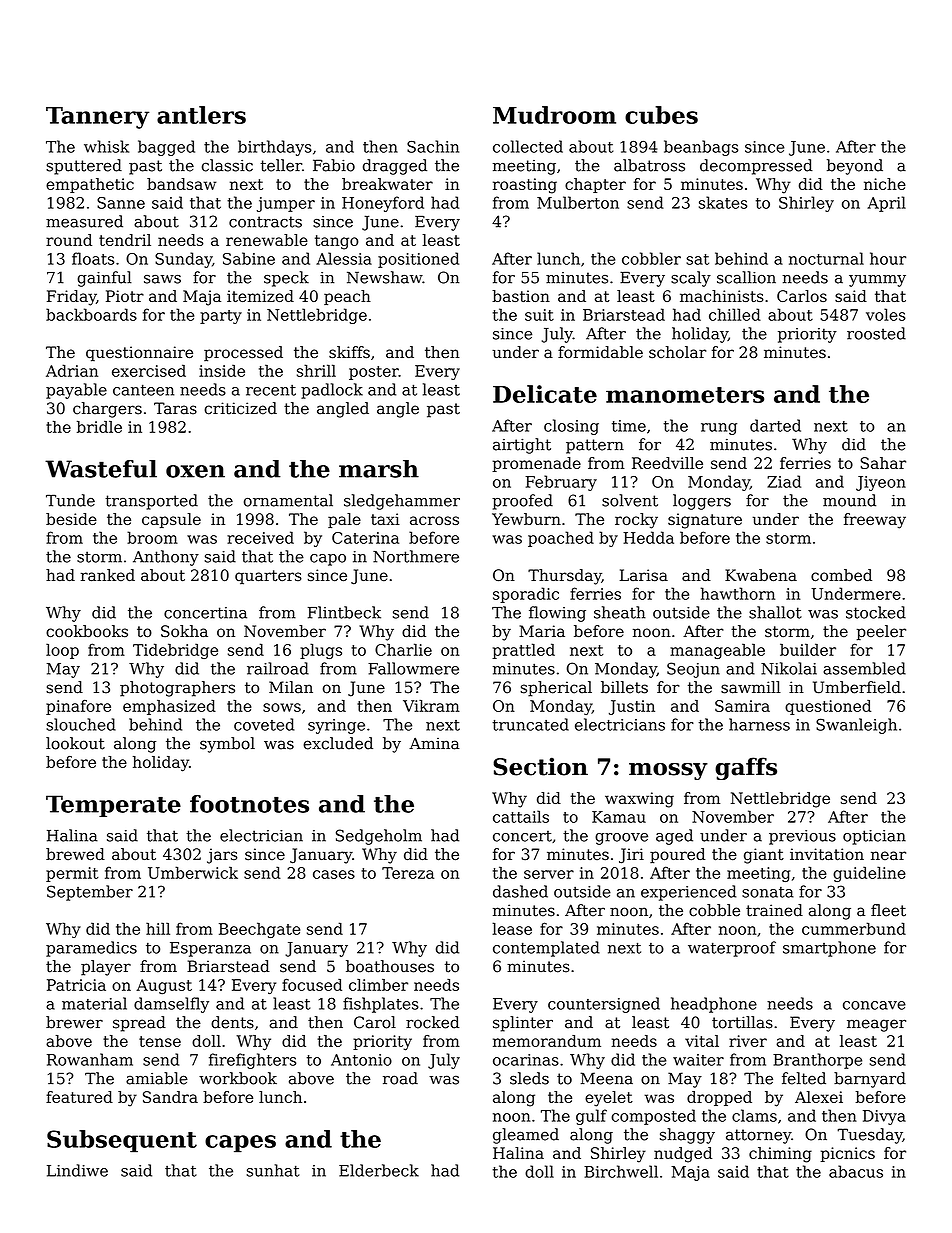 The height and width of the page is (1233, 952). I want to click on rung, so click(719, 429).
